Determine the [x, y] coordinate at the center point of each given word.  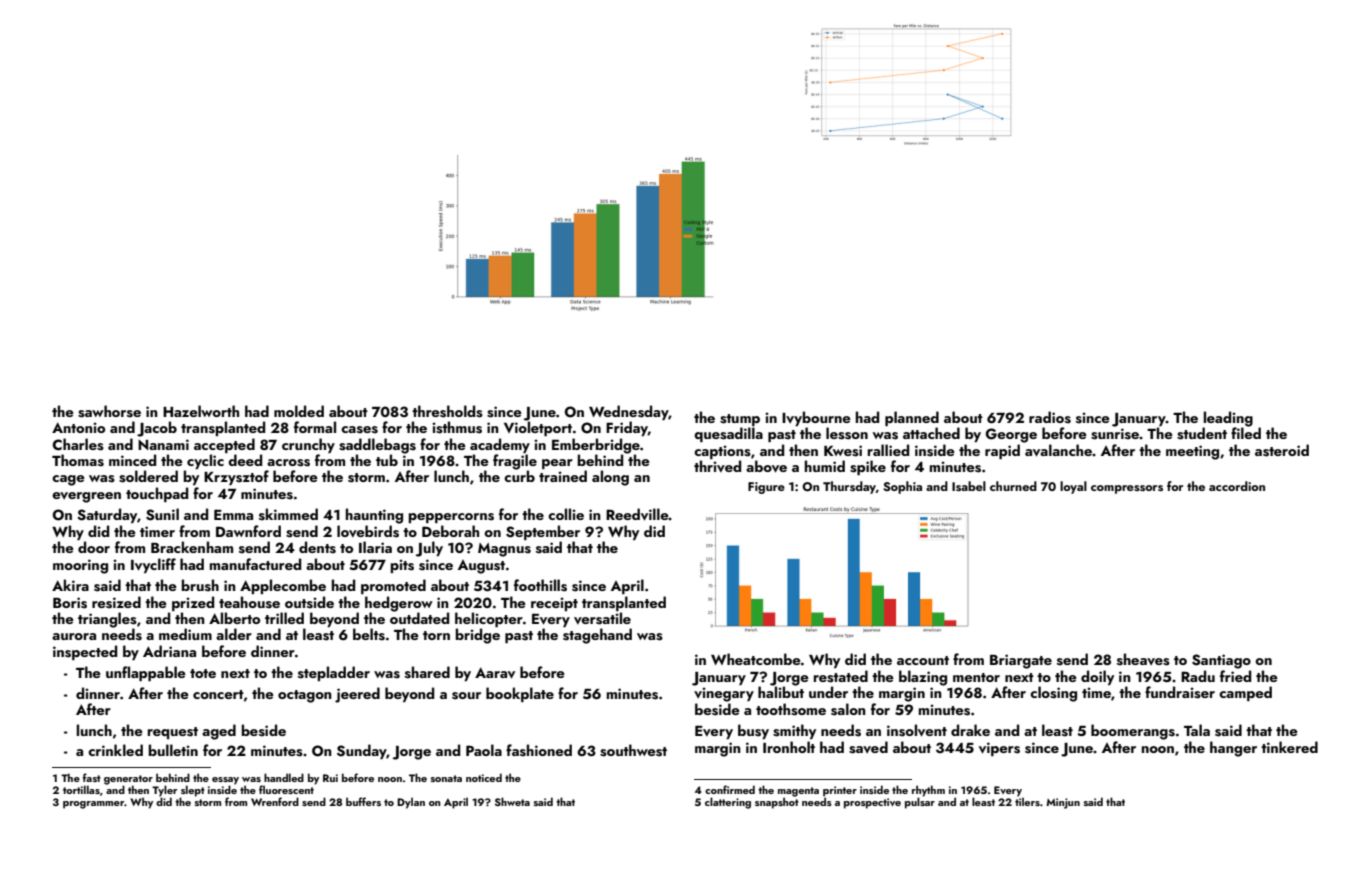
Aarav [495, 673]
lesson [847, 433]
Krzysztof [236, 477]
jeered [357, 695]
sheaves [1143, 659]
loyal [1073, 487]
